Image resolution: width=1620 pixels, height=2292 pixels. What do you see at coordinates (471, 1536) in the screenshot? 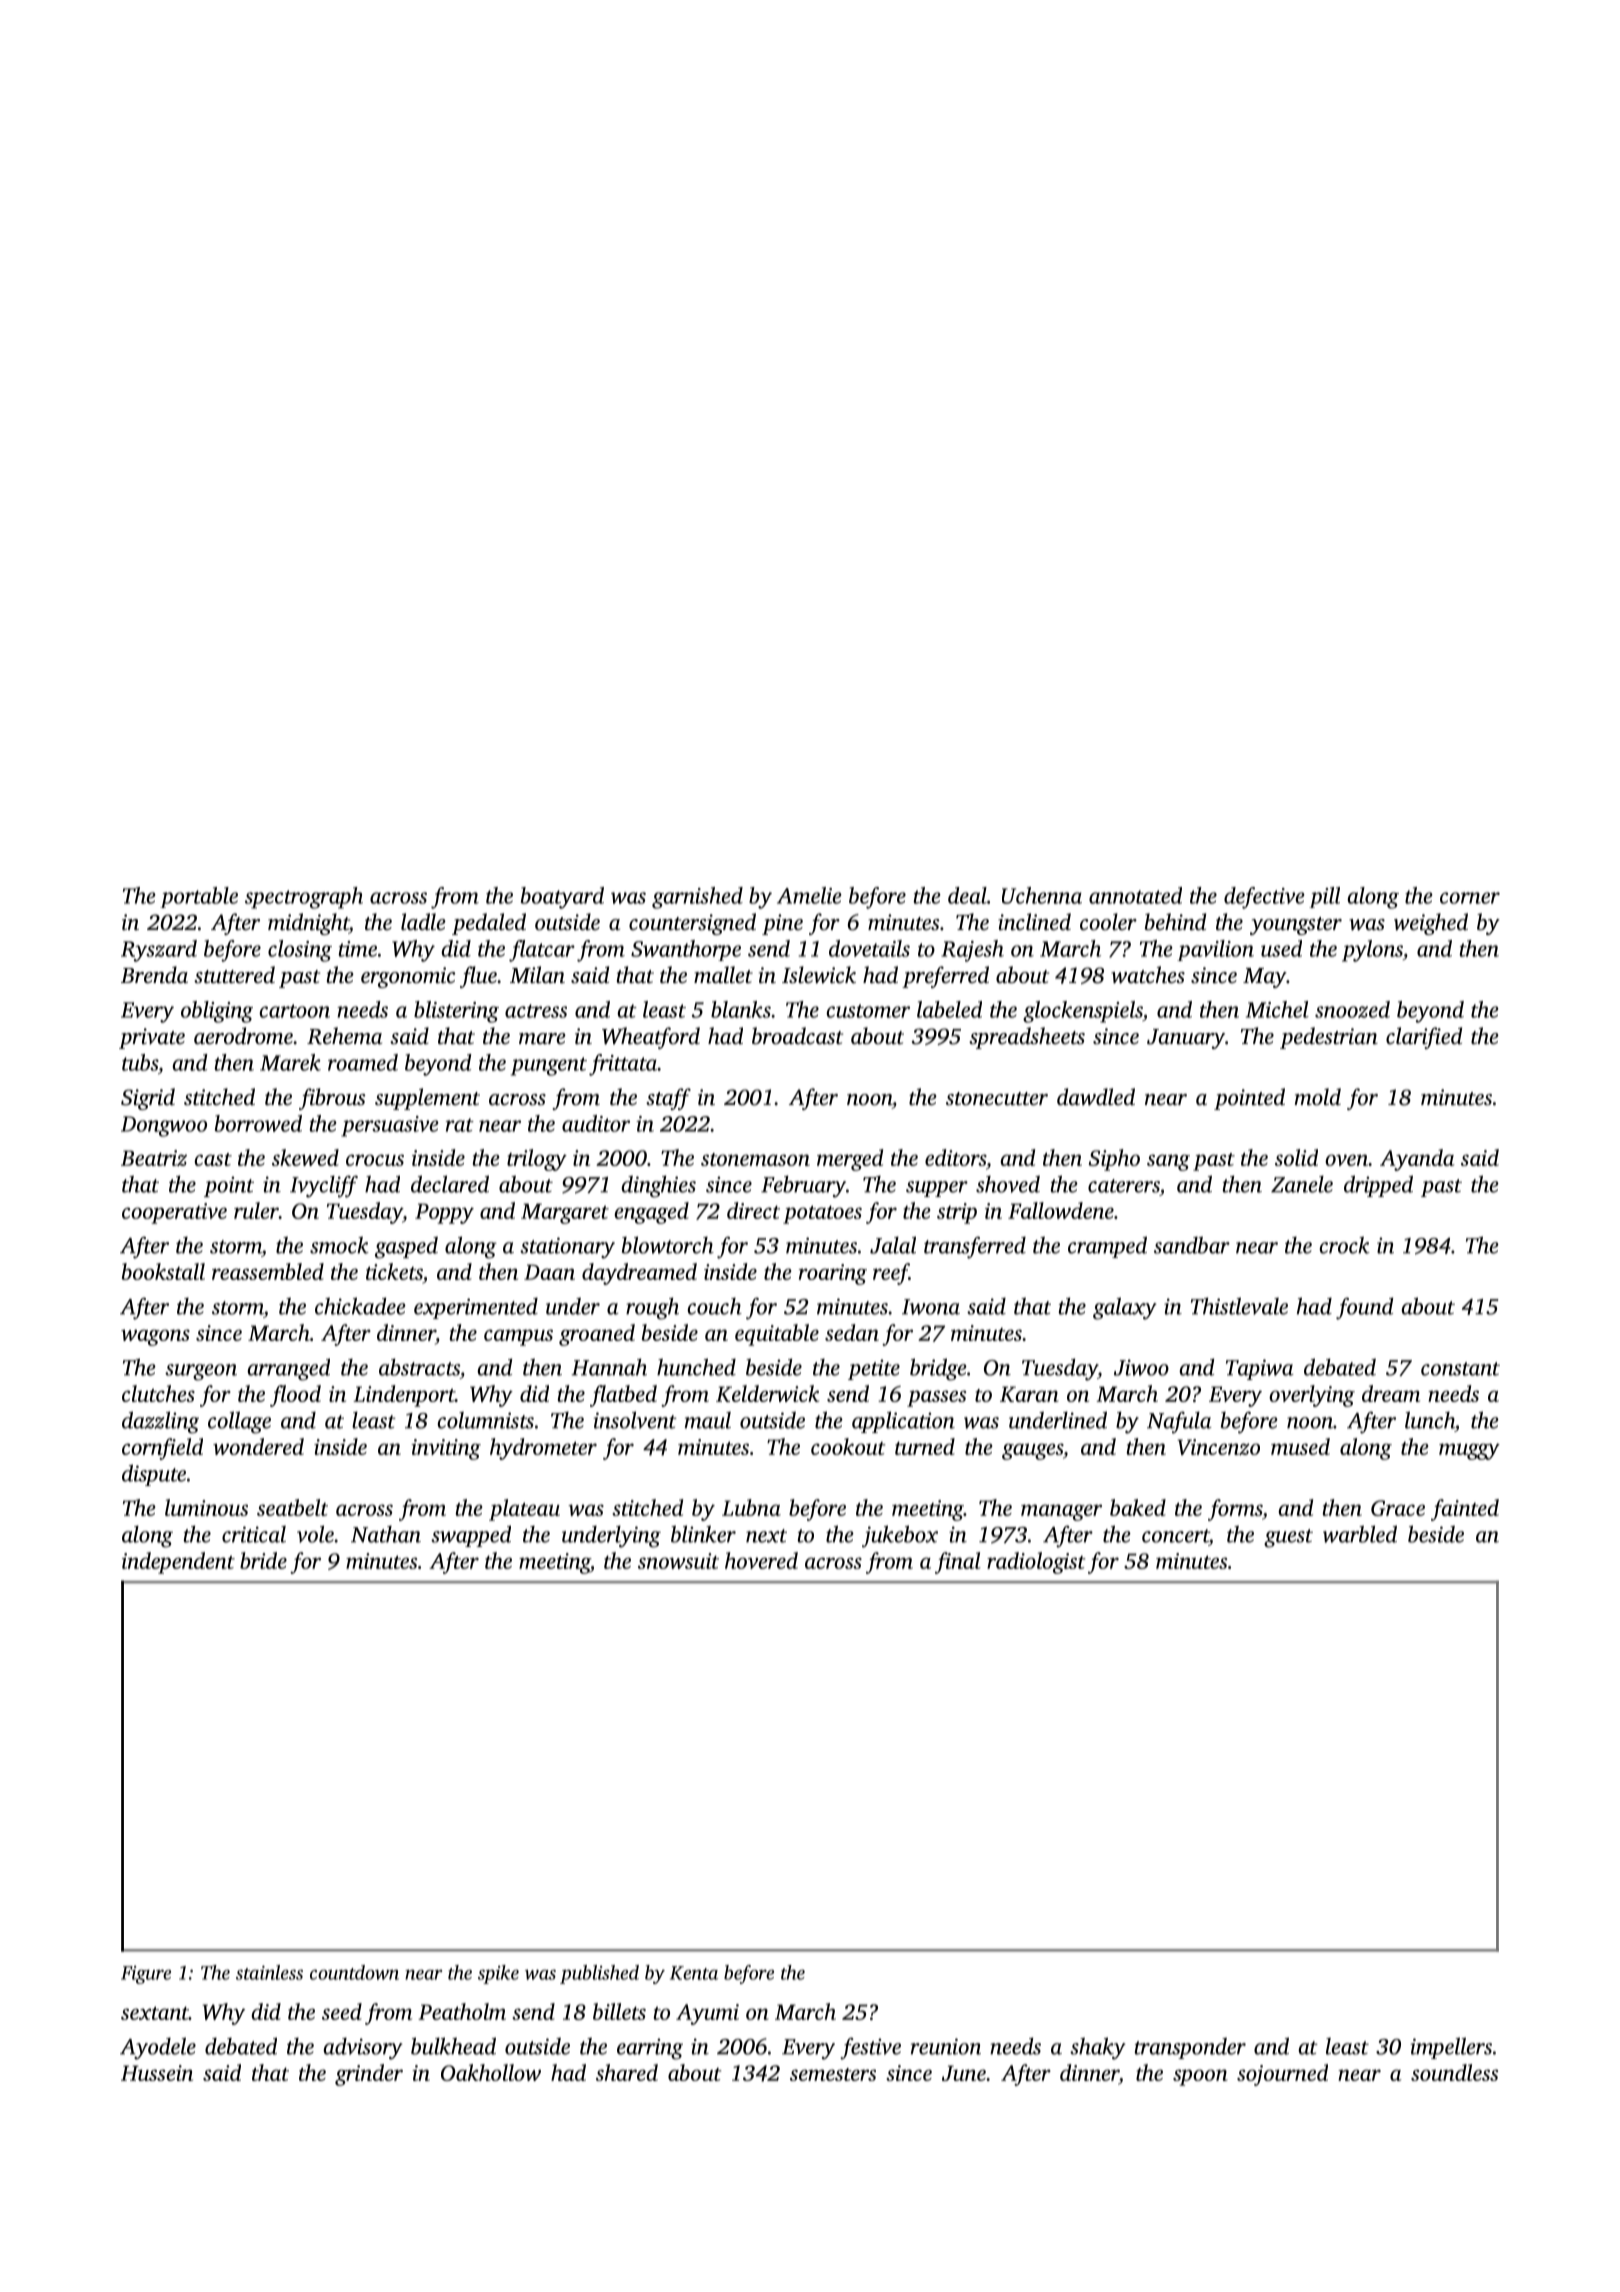
I see `swapped` at bounding box center [471, 1536].
